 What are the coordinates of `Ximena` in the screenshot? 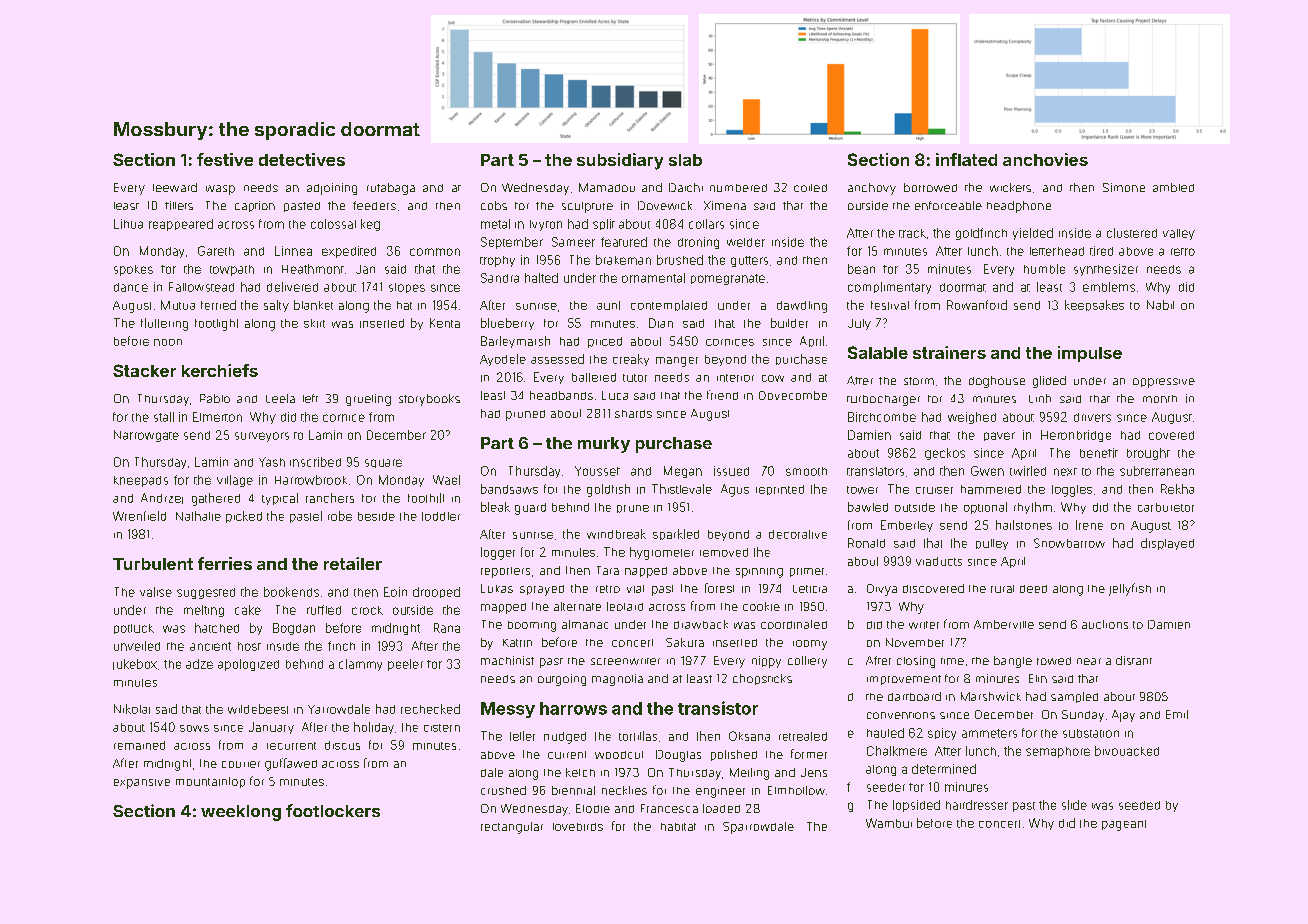 It's located at (725, 205).
